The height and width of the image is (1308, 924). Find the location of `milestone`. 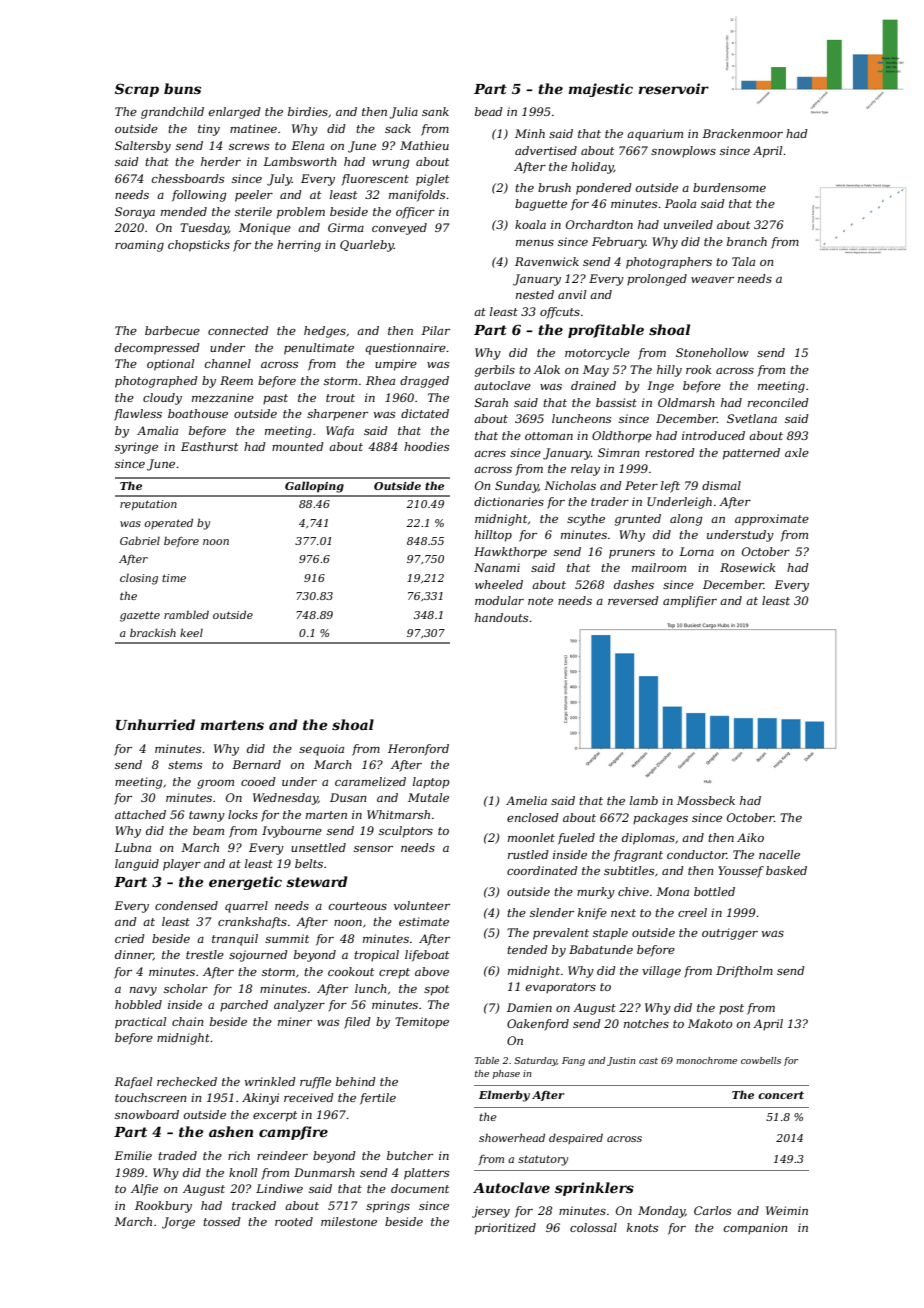

milestone is located at coordinates (349, 1221).
